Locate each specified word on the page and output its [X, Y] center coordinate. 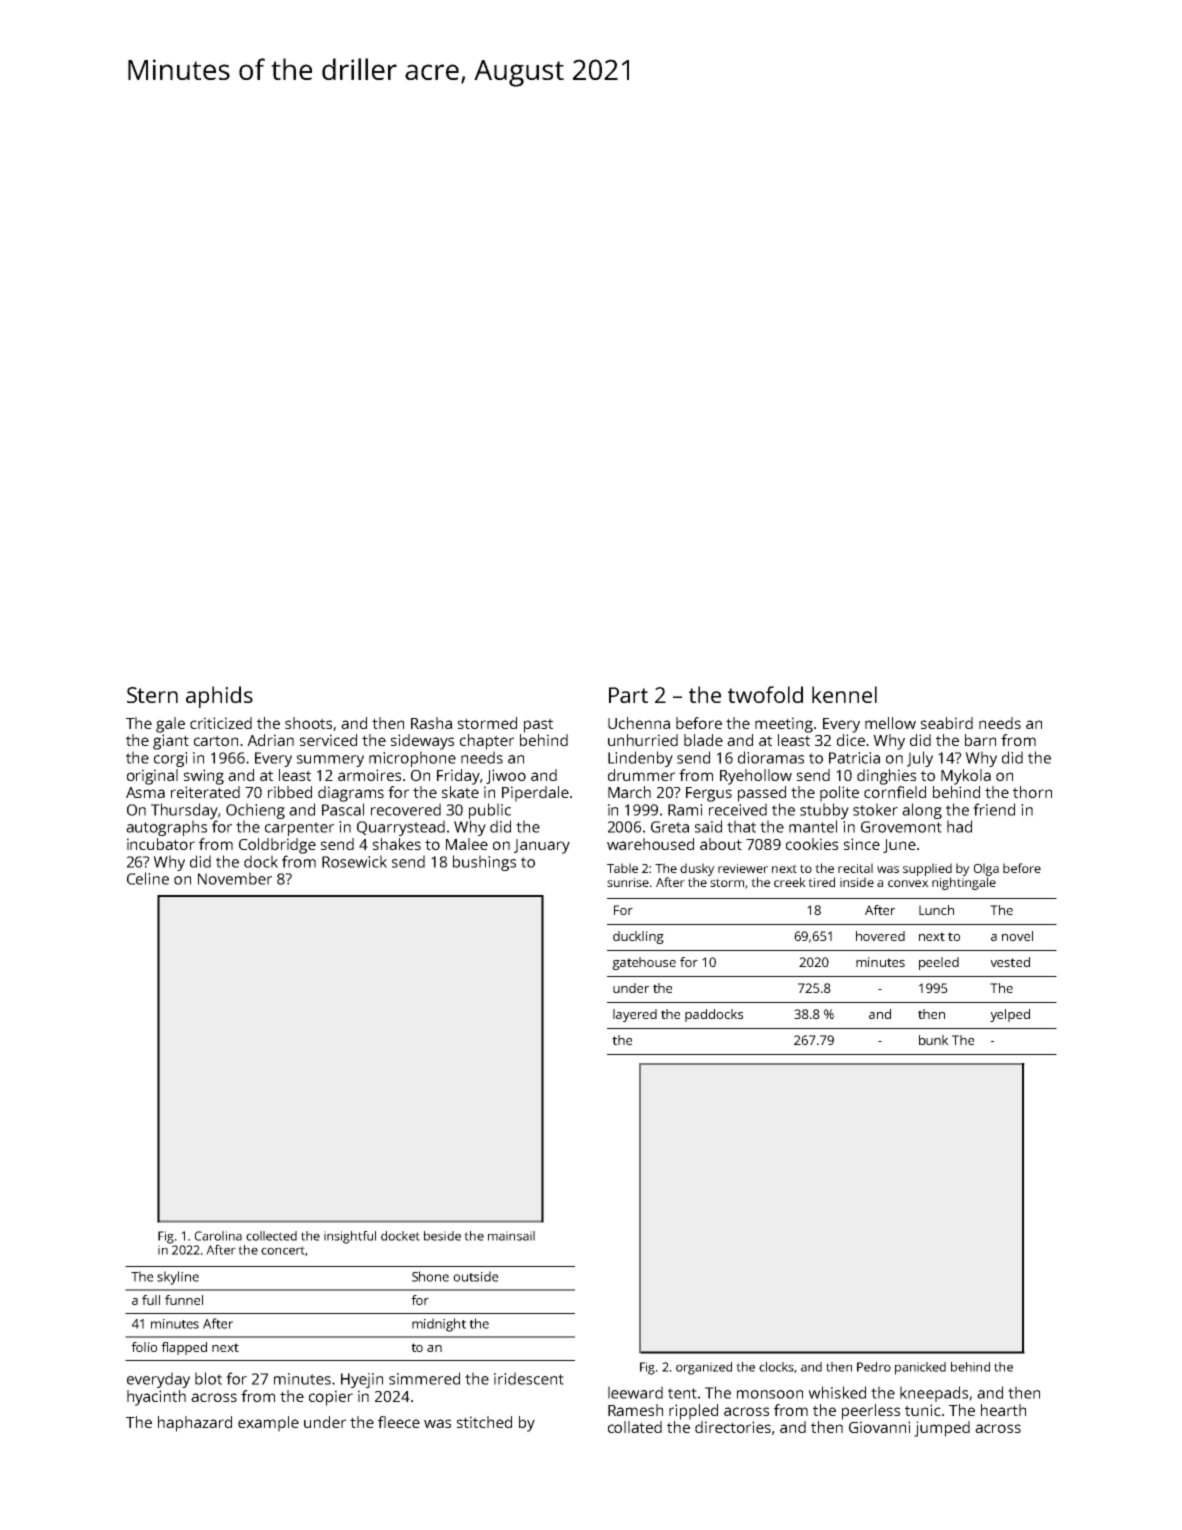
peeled [939, 963]
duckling [638, 937]
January [542, 846]
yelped [1010, 1015]
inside [857, 882]
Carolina [218, 1236]
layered [635, 1015]
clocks [776, 1367]
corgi [170, 759]
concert [283, 1250]
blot [208, 1378]
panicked [920, 1368]
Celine [148, 878]
